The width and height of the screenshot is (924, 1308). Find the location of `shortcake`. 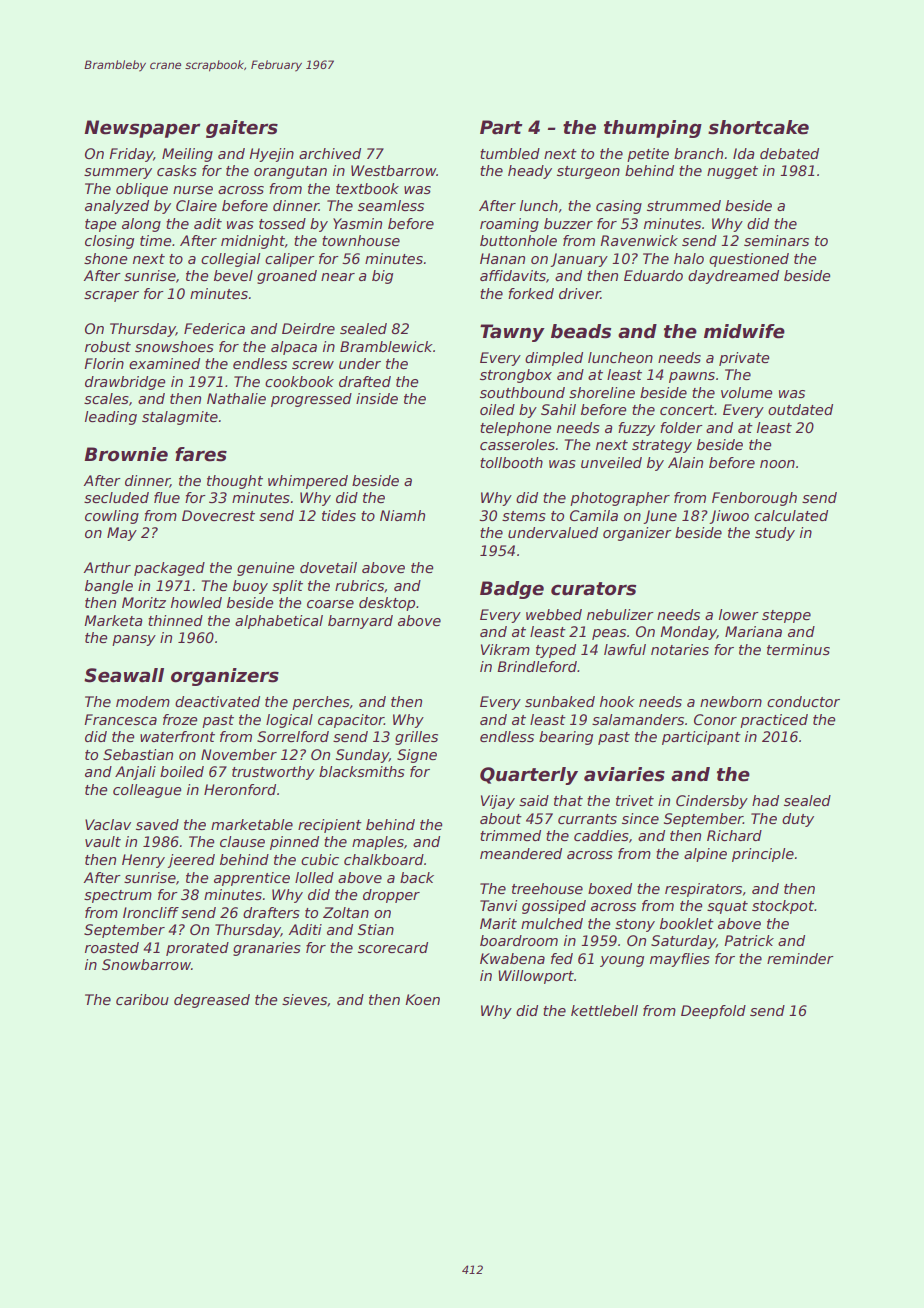

shortcake is located at coordinates (758, 127).
